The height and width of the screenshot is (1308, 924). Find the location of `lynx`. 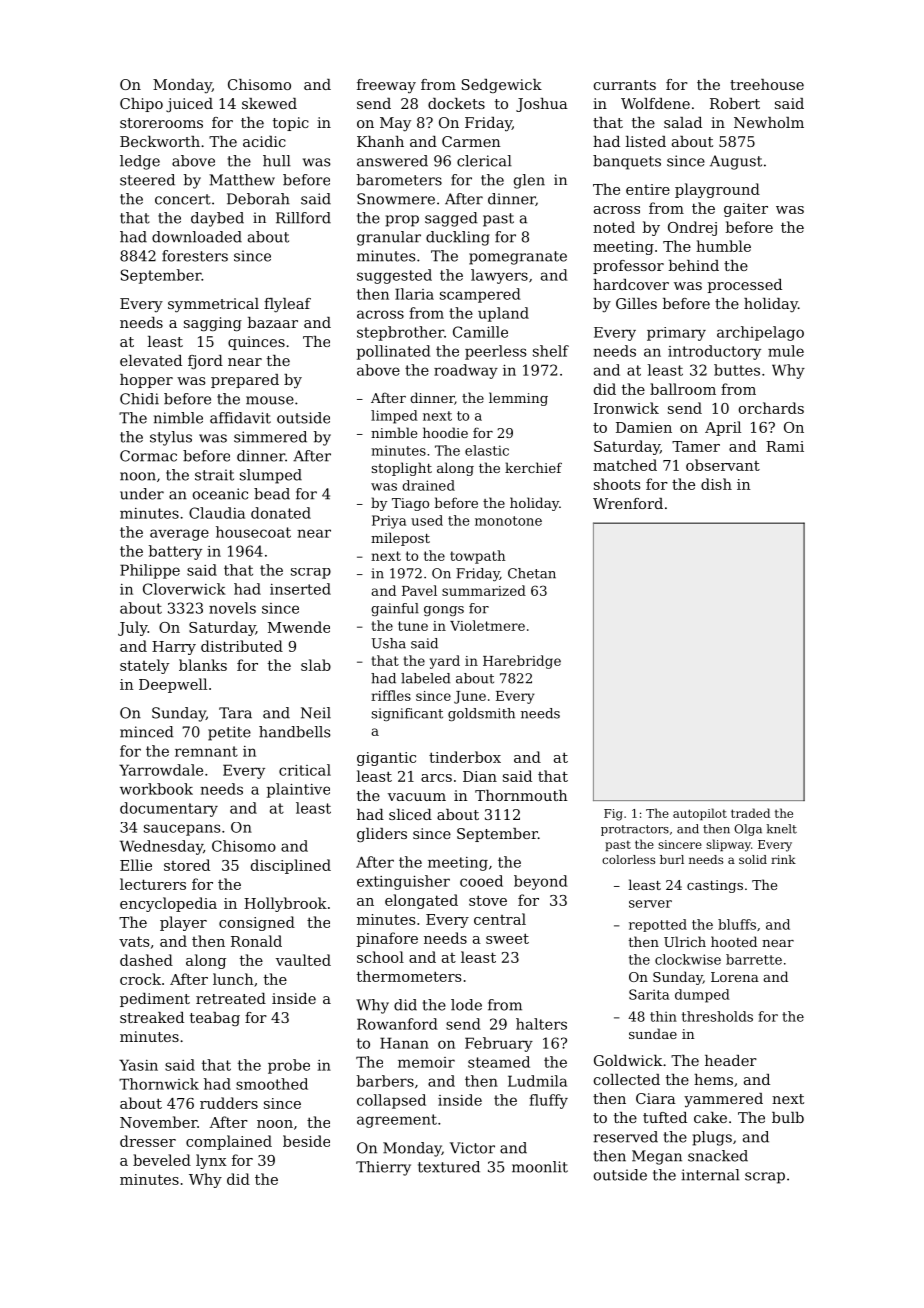

lynx is located at coordinates (211, 1161).
